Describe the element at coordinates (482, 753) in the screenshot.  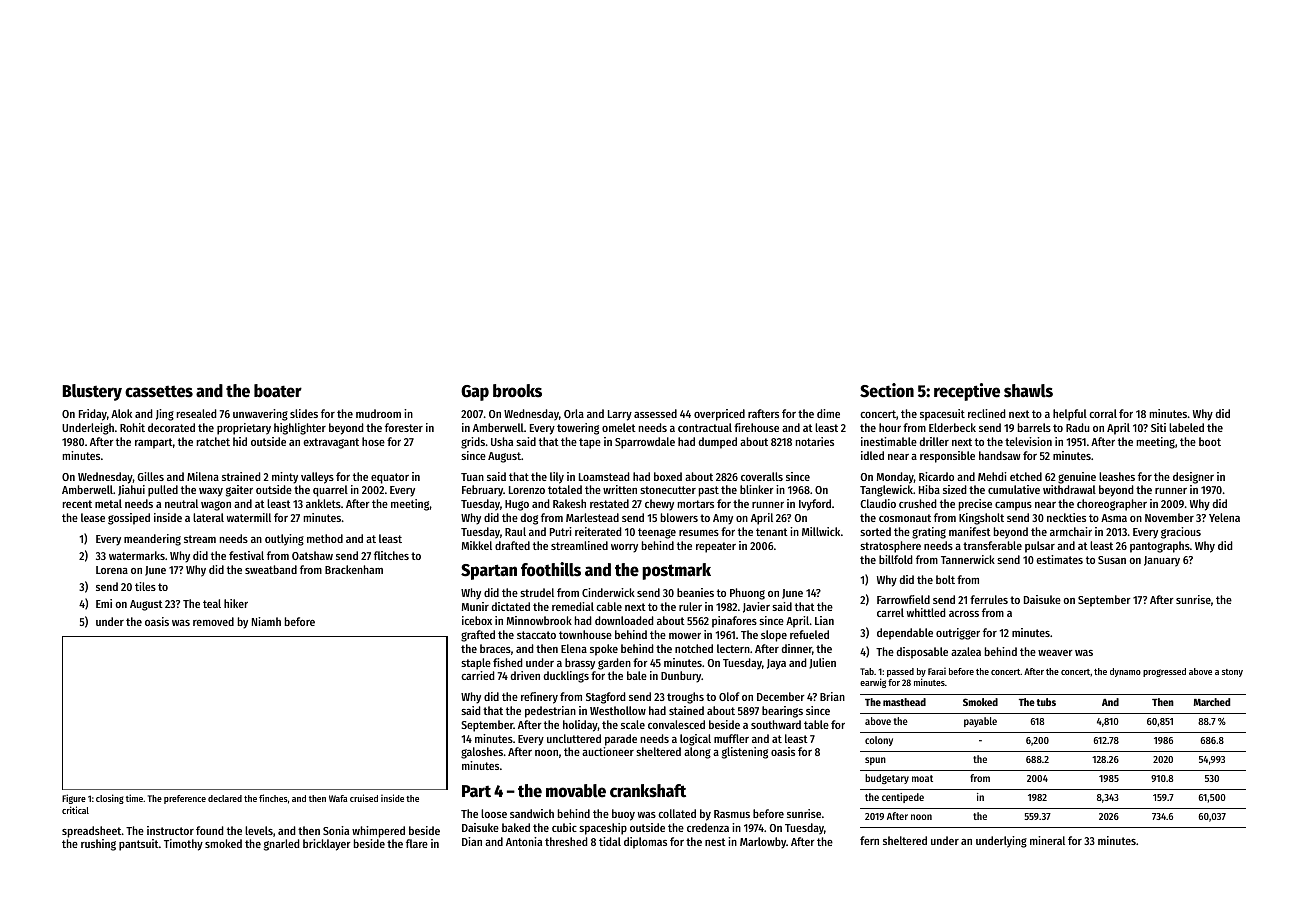
I see `galoshes` at that location.
